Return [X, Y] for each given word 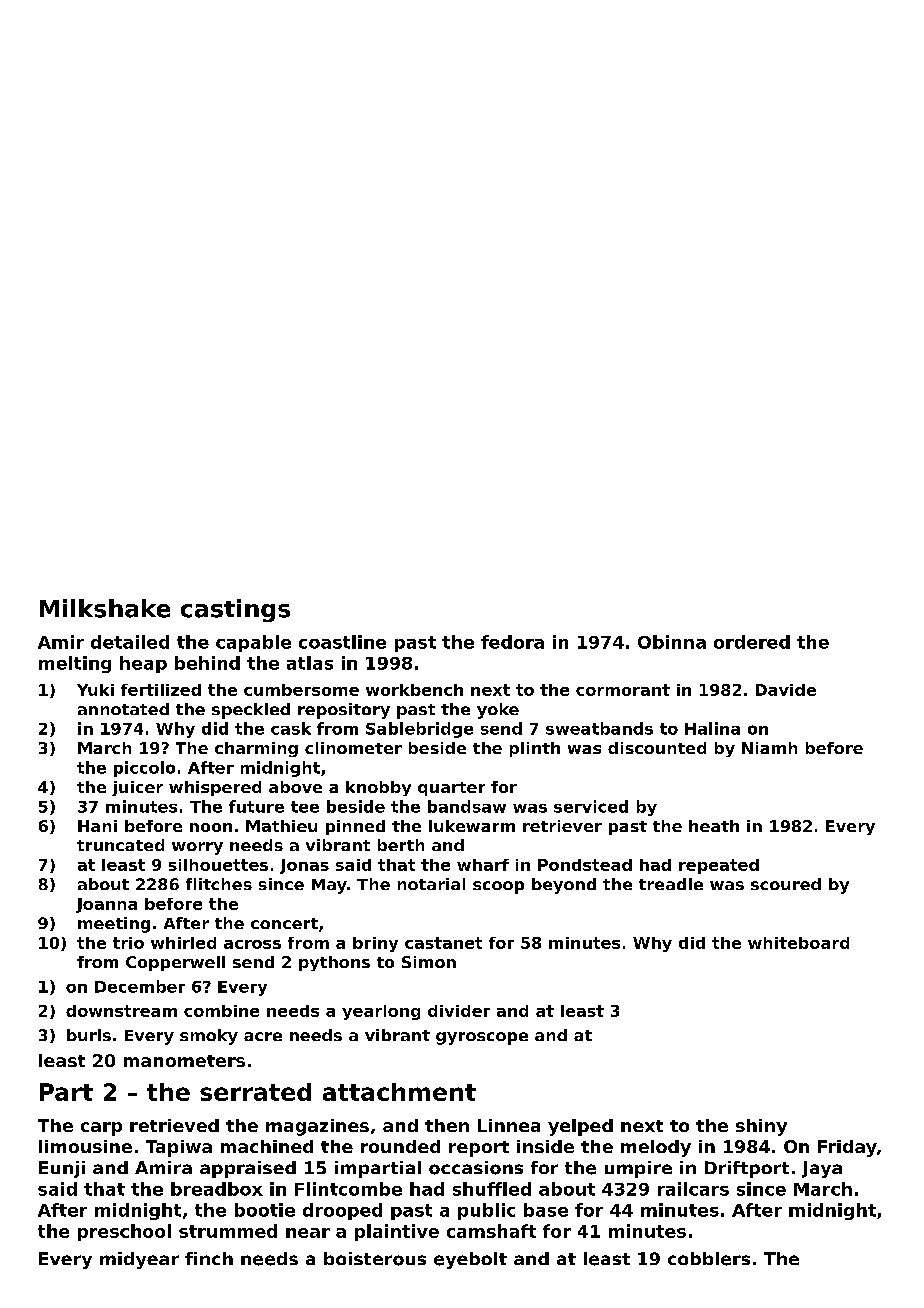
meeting [114, 925]
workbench [414, 690]
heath [714, 826]
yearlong [381, 1012]
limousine [85, 1146]
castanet [443, 943]
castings [235, 610]
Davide [786, 690]
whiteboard [798, 943]
